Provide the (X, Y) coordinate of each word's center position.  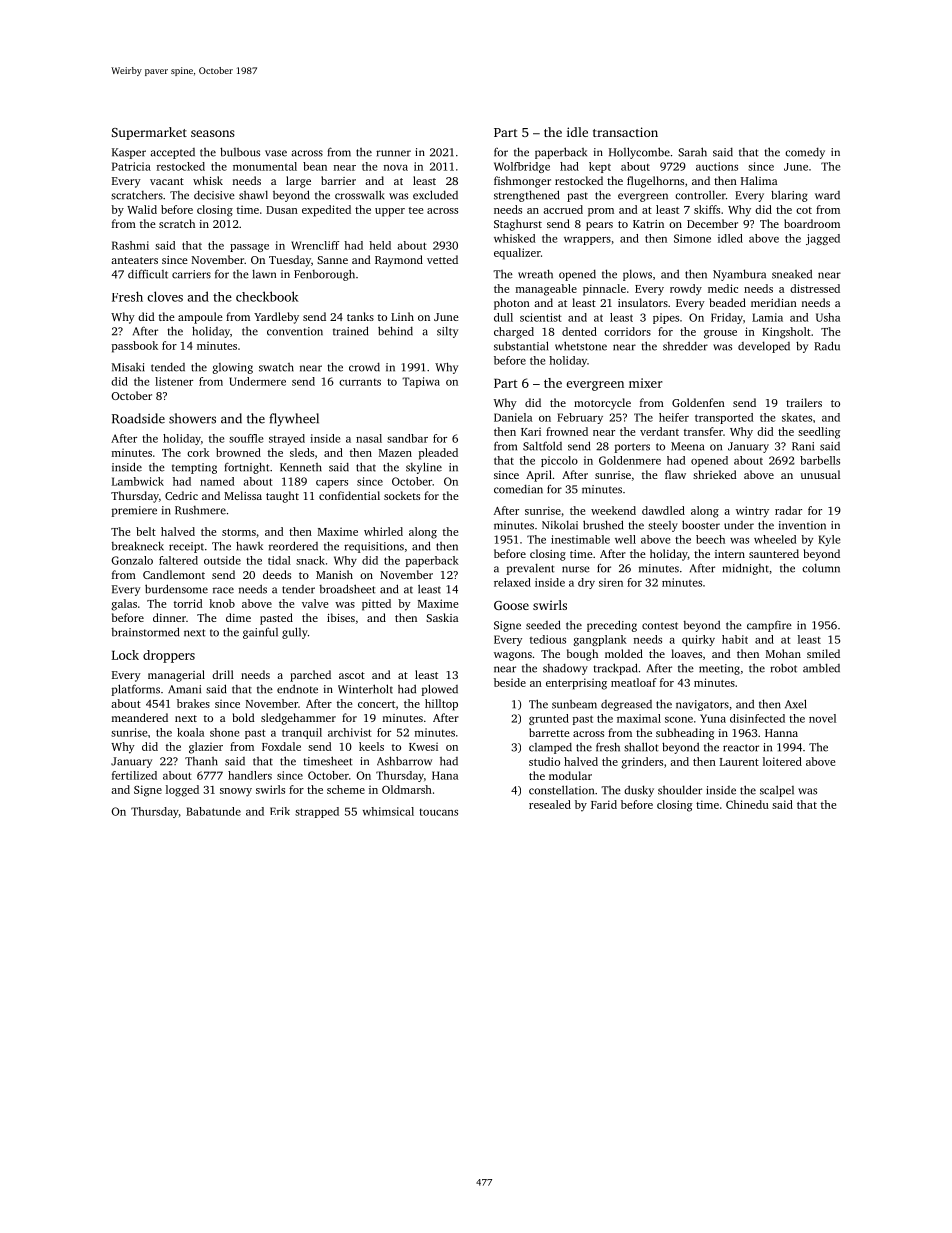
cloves (165, 296)
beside (510, 682)
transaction (625, 132)
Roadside (138, 418)
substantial (521, 346)
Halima (759, 180)
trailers (804, 402)
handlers (250, 775)
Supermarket (149, 133)
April (539, 476)
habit (735, 639)
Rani (803, 446)
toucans (438, 812)
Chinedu (747, 804)
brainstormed (145, 632)
